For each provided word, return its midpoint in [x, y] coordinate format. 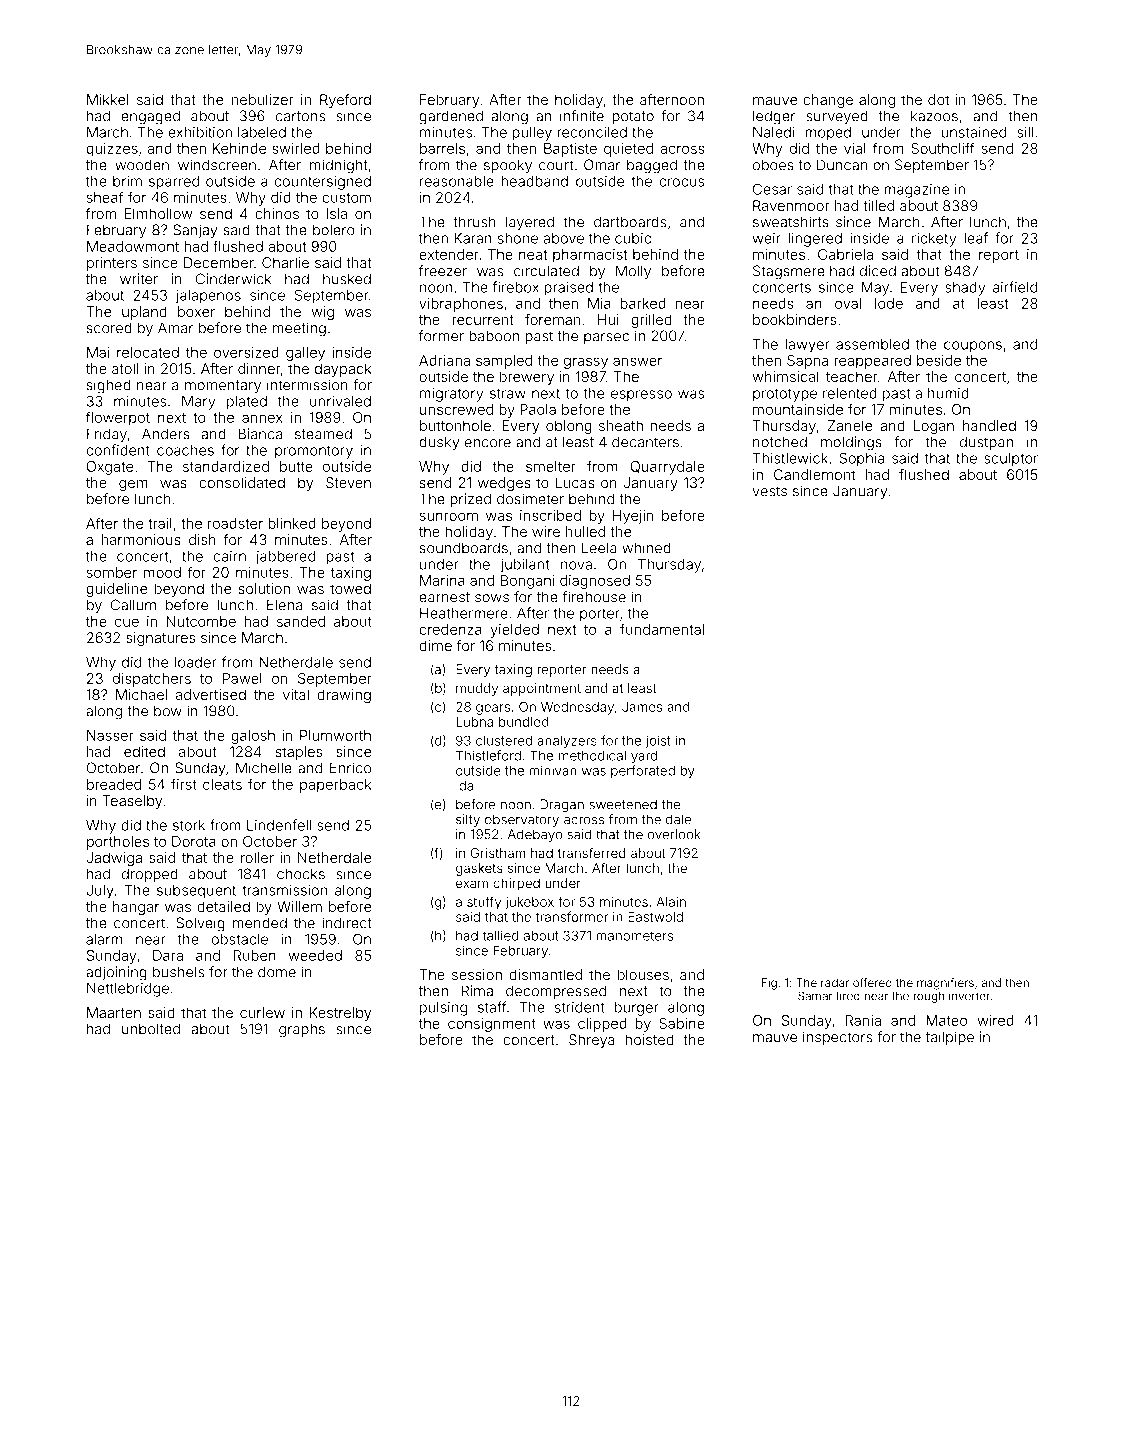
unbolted [151, 1029]
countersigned [322, 182]
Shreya [592, 1041]
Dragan [562, 805]
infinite [582, 116]
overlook [674, 834]
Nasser [110, 735]
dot [938, 99]
